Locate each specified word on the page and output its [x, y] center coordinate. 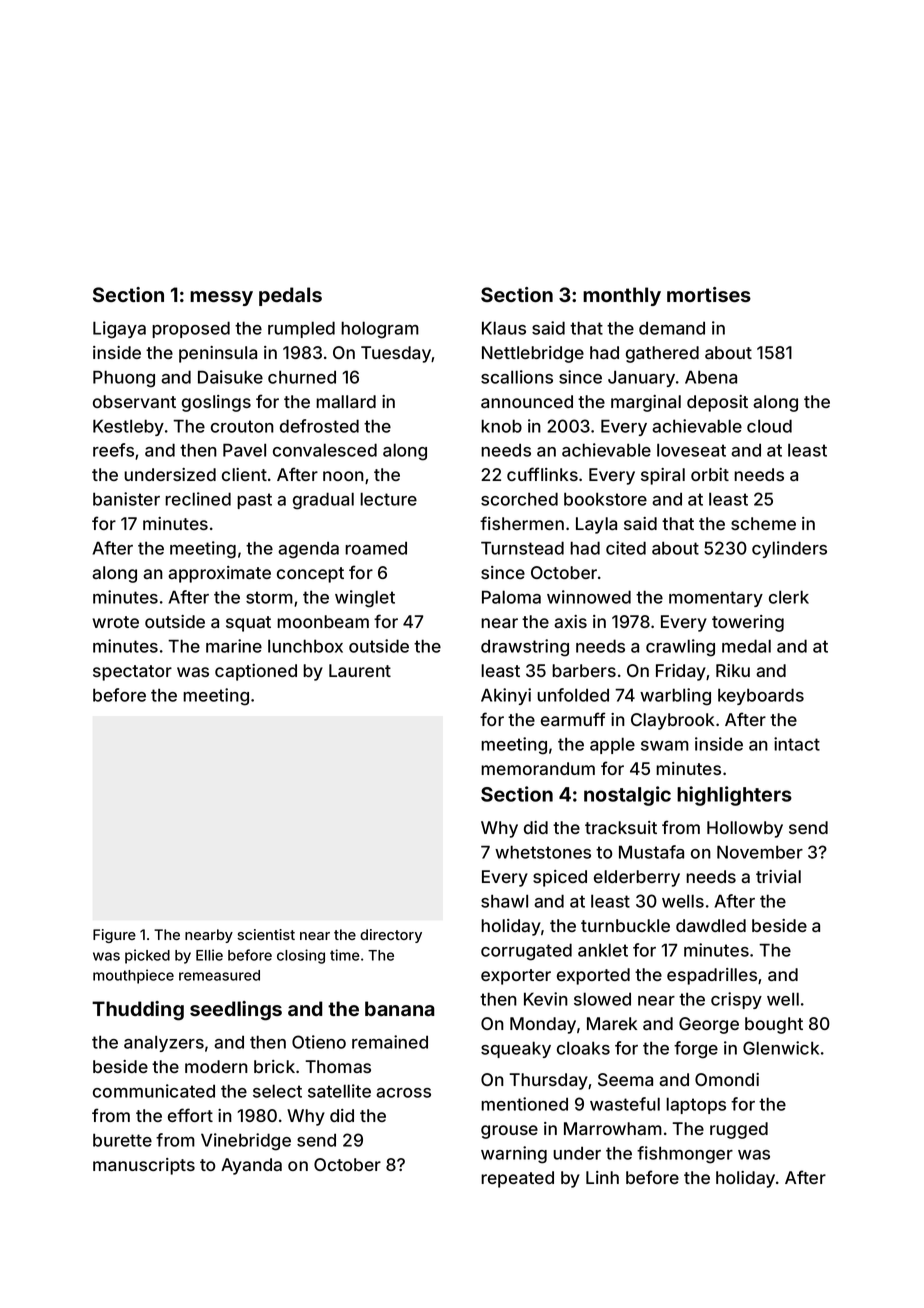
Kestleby [128, 427]
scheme [763, 523]
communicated [154, 1091]
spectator [132, 673]
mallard [346, 401]
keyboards [761, 696]
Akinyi [506, 696]
